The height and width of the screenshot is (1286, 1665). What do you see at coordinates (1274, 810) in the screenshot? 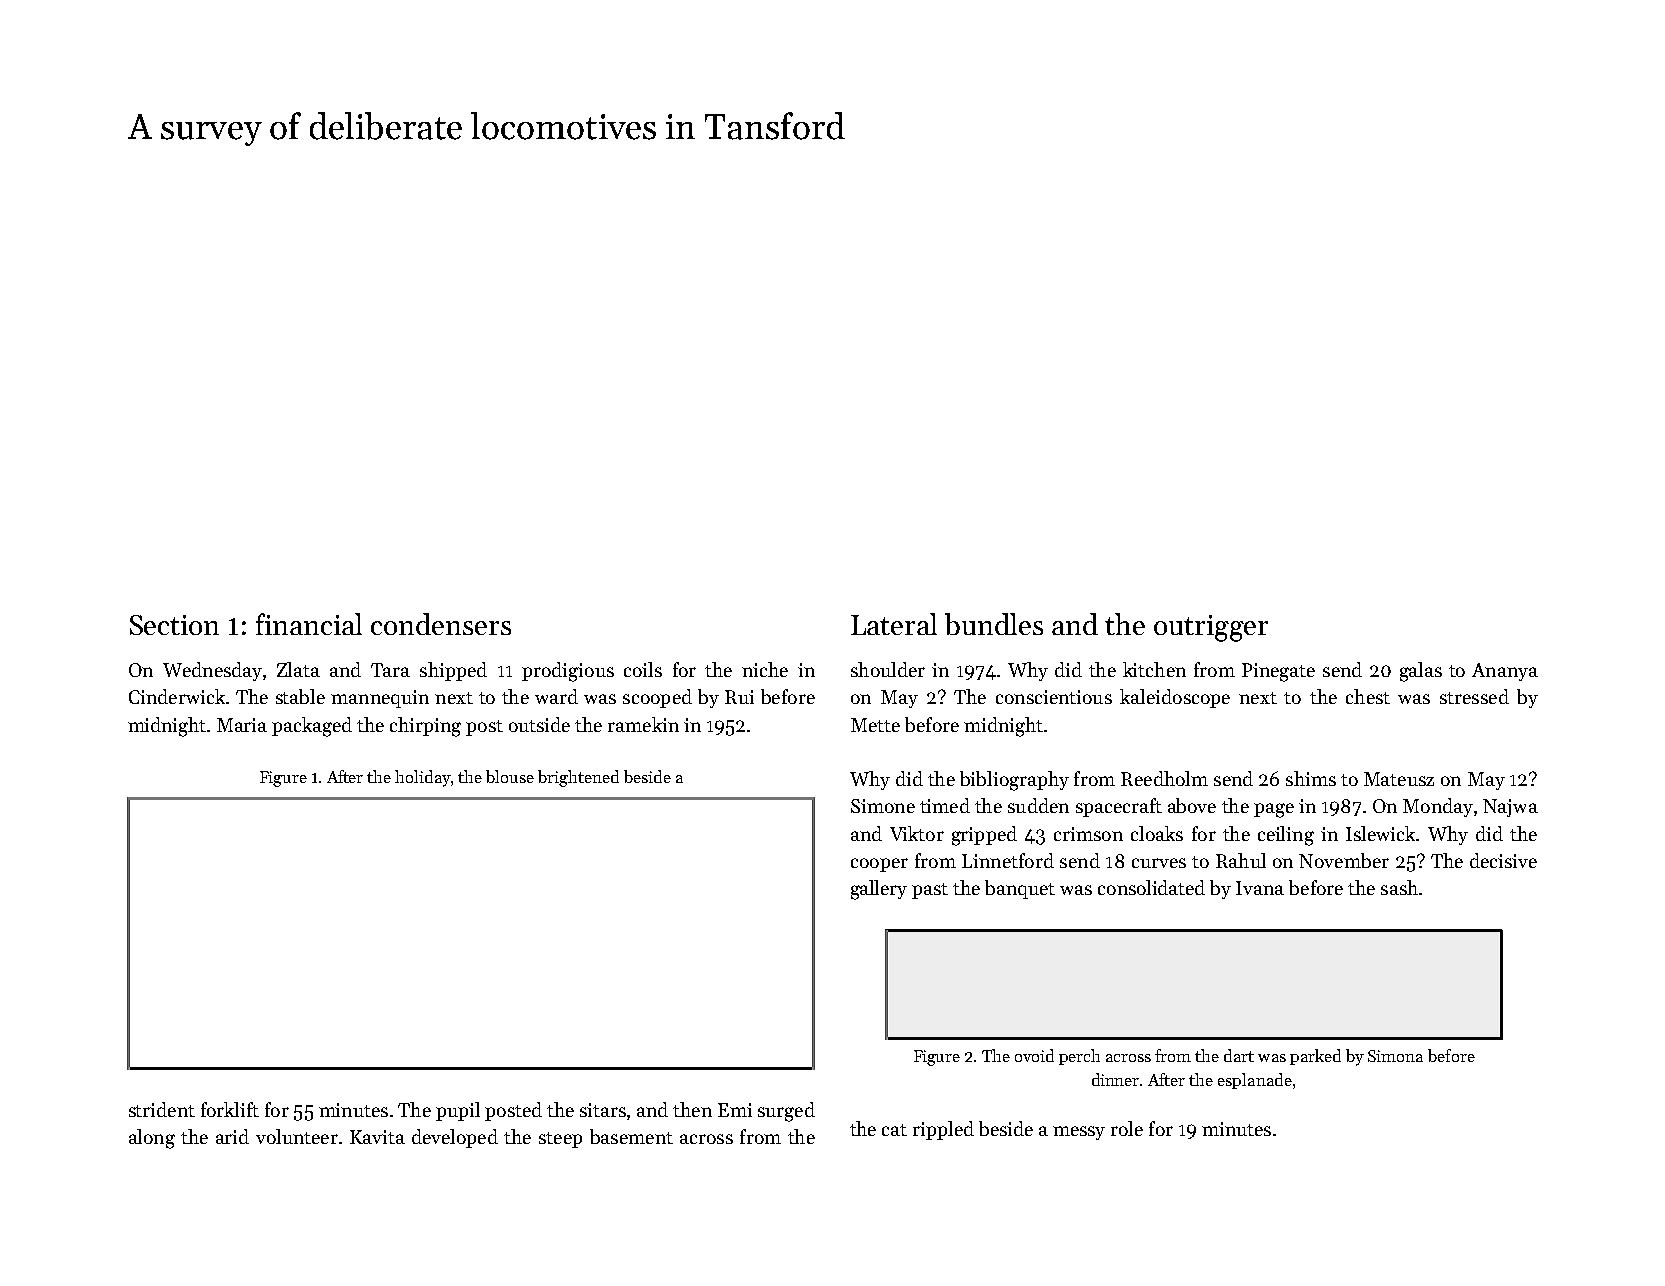
I see `page` at bounding box center [1274, 810].
